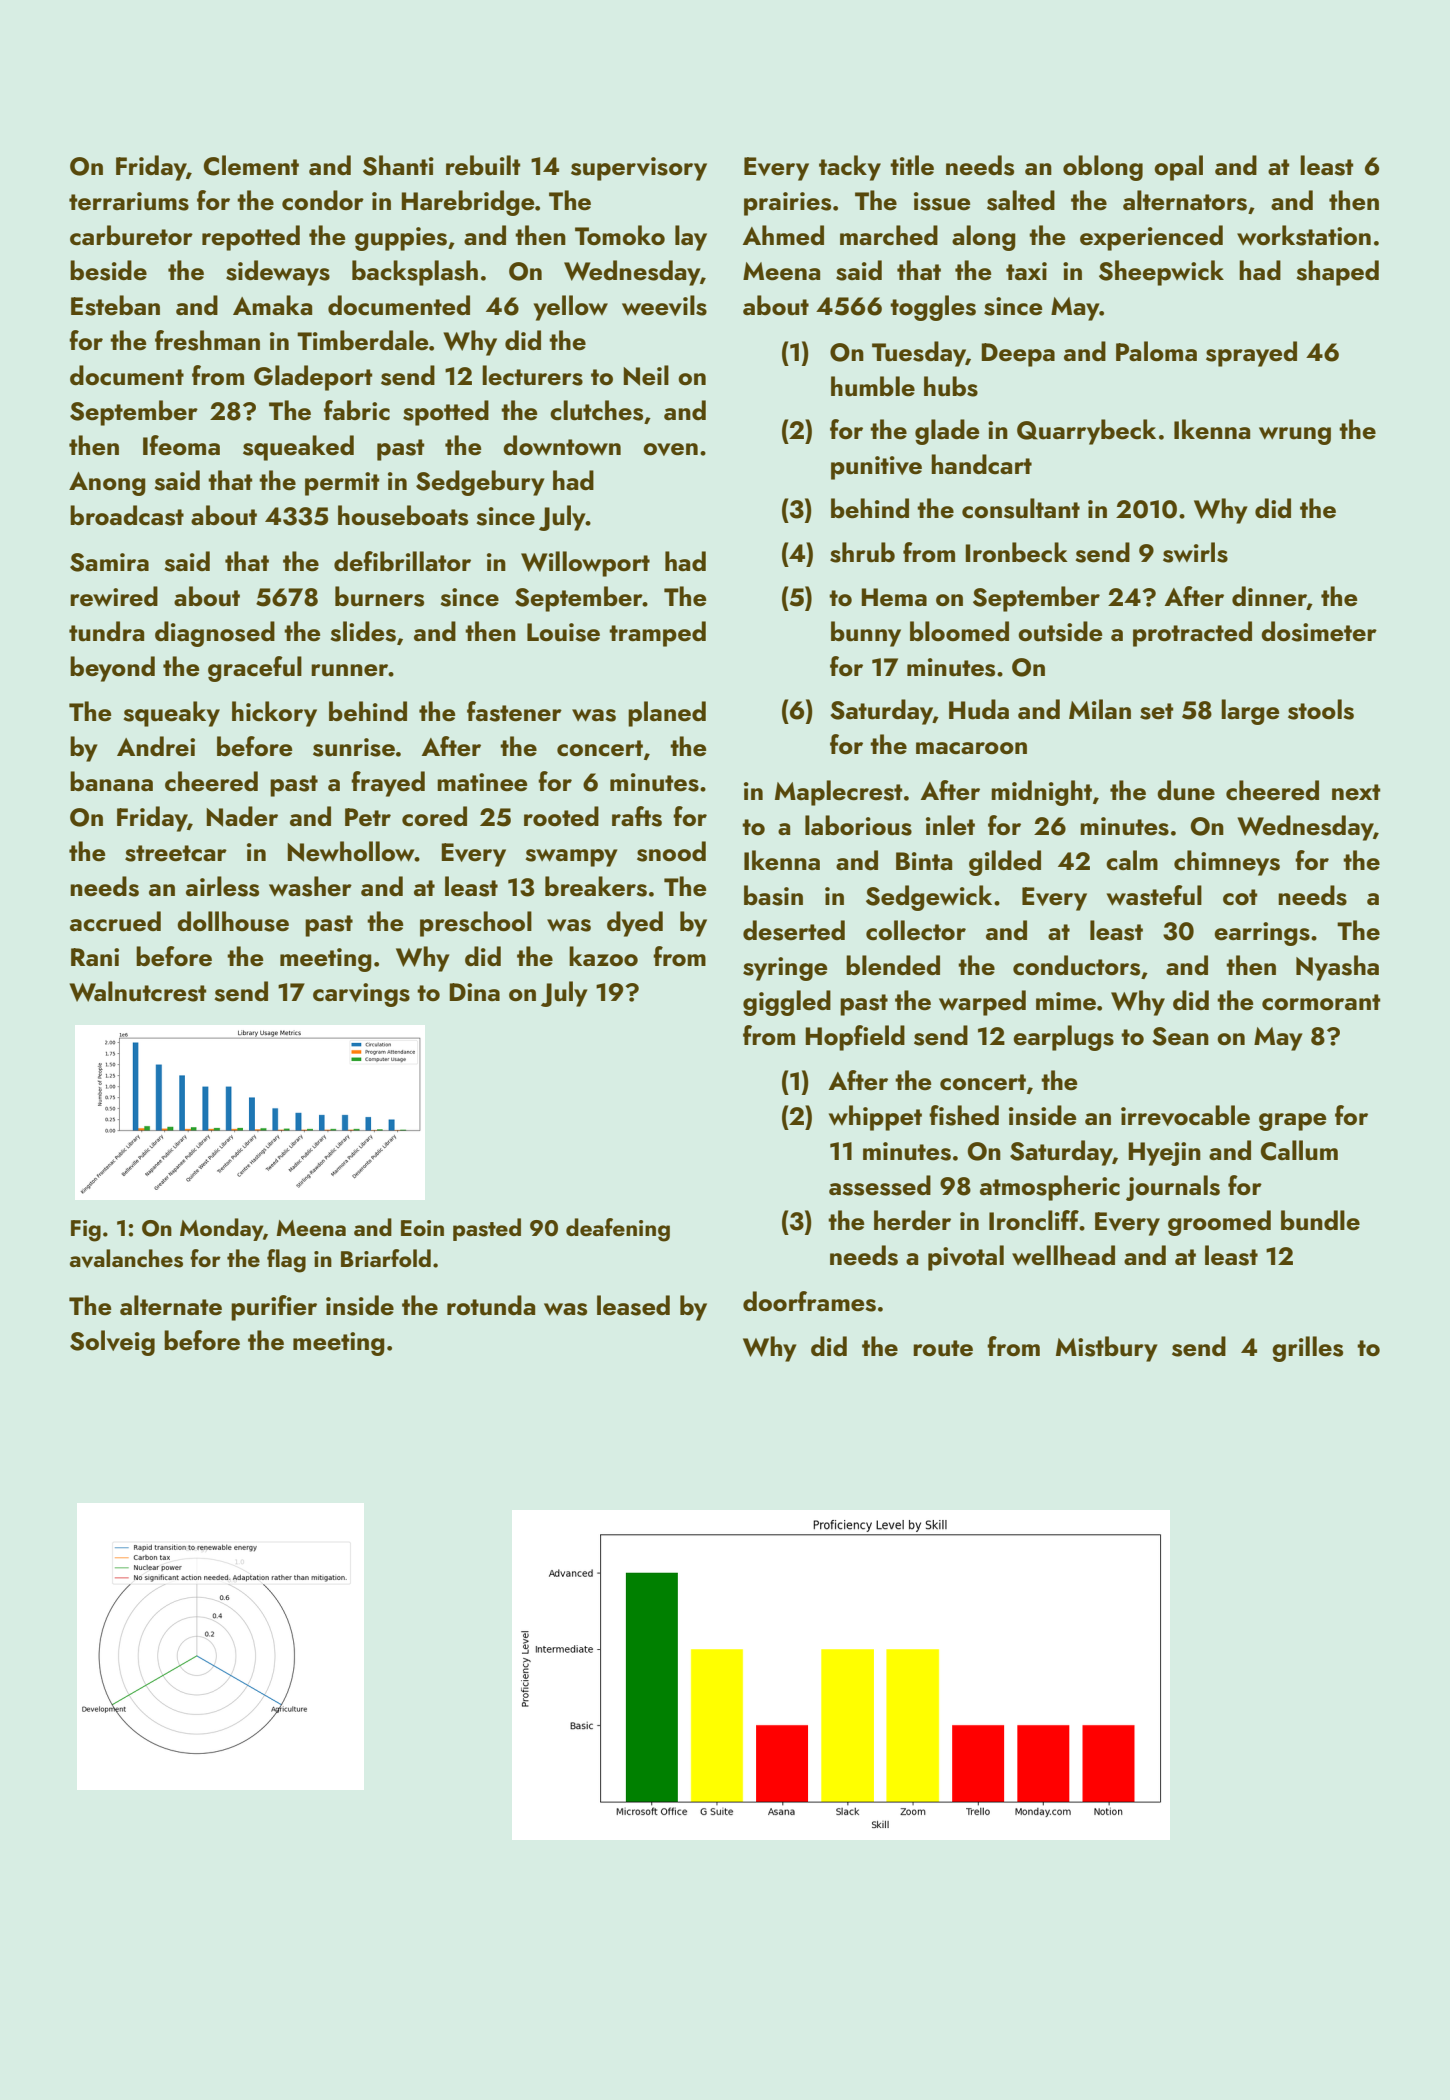 The width and height of the screenshot is (1450, 2100). Describe the element at coordinates (639, 169) in the screenshot. I see `supervisory` at that location.
